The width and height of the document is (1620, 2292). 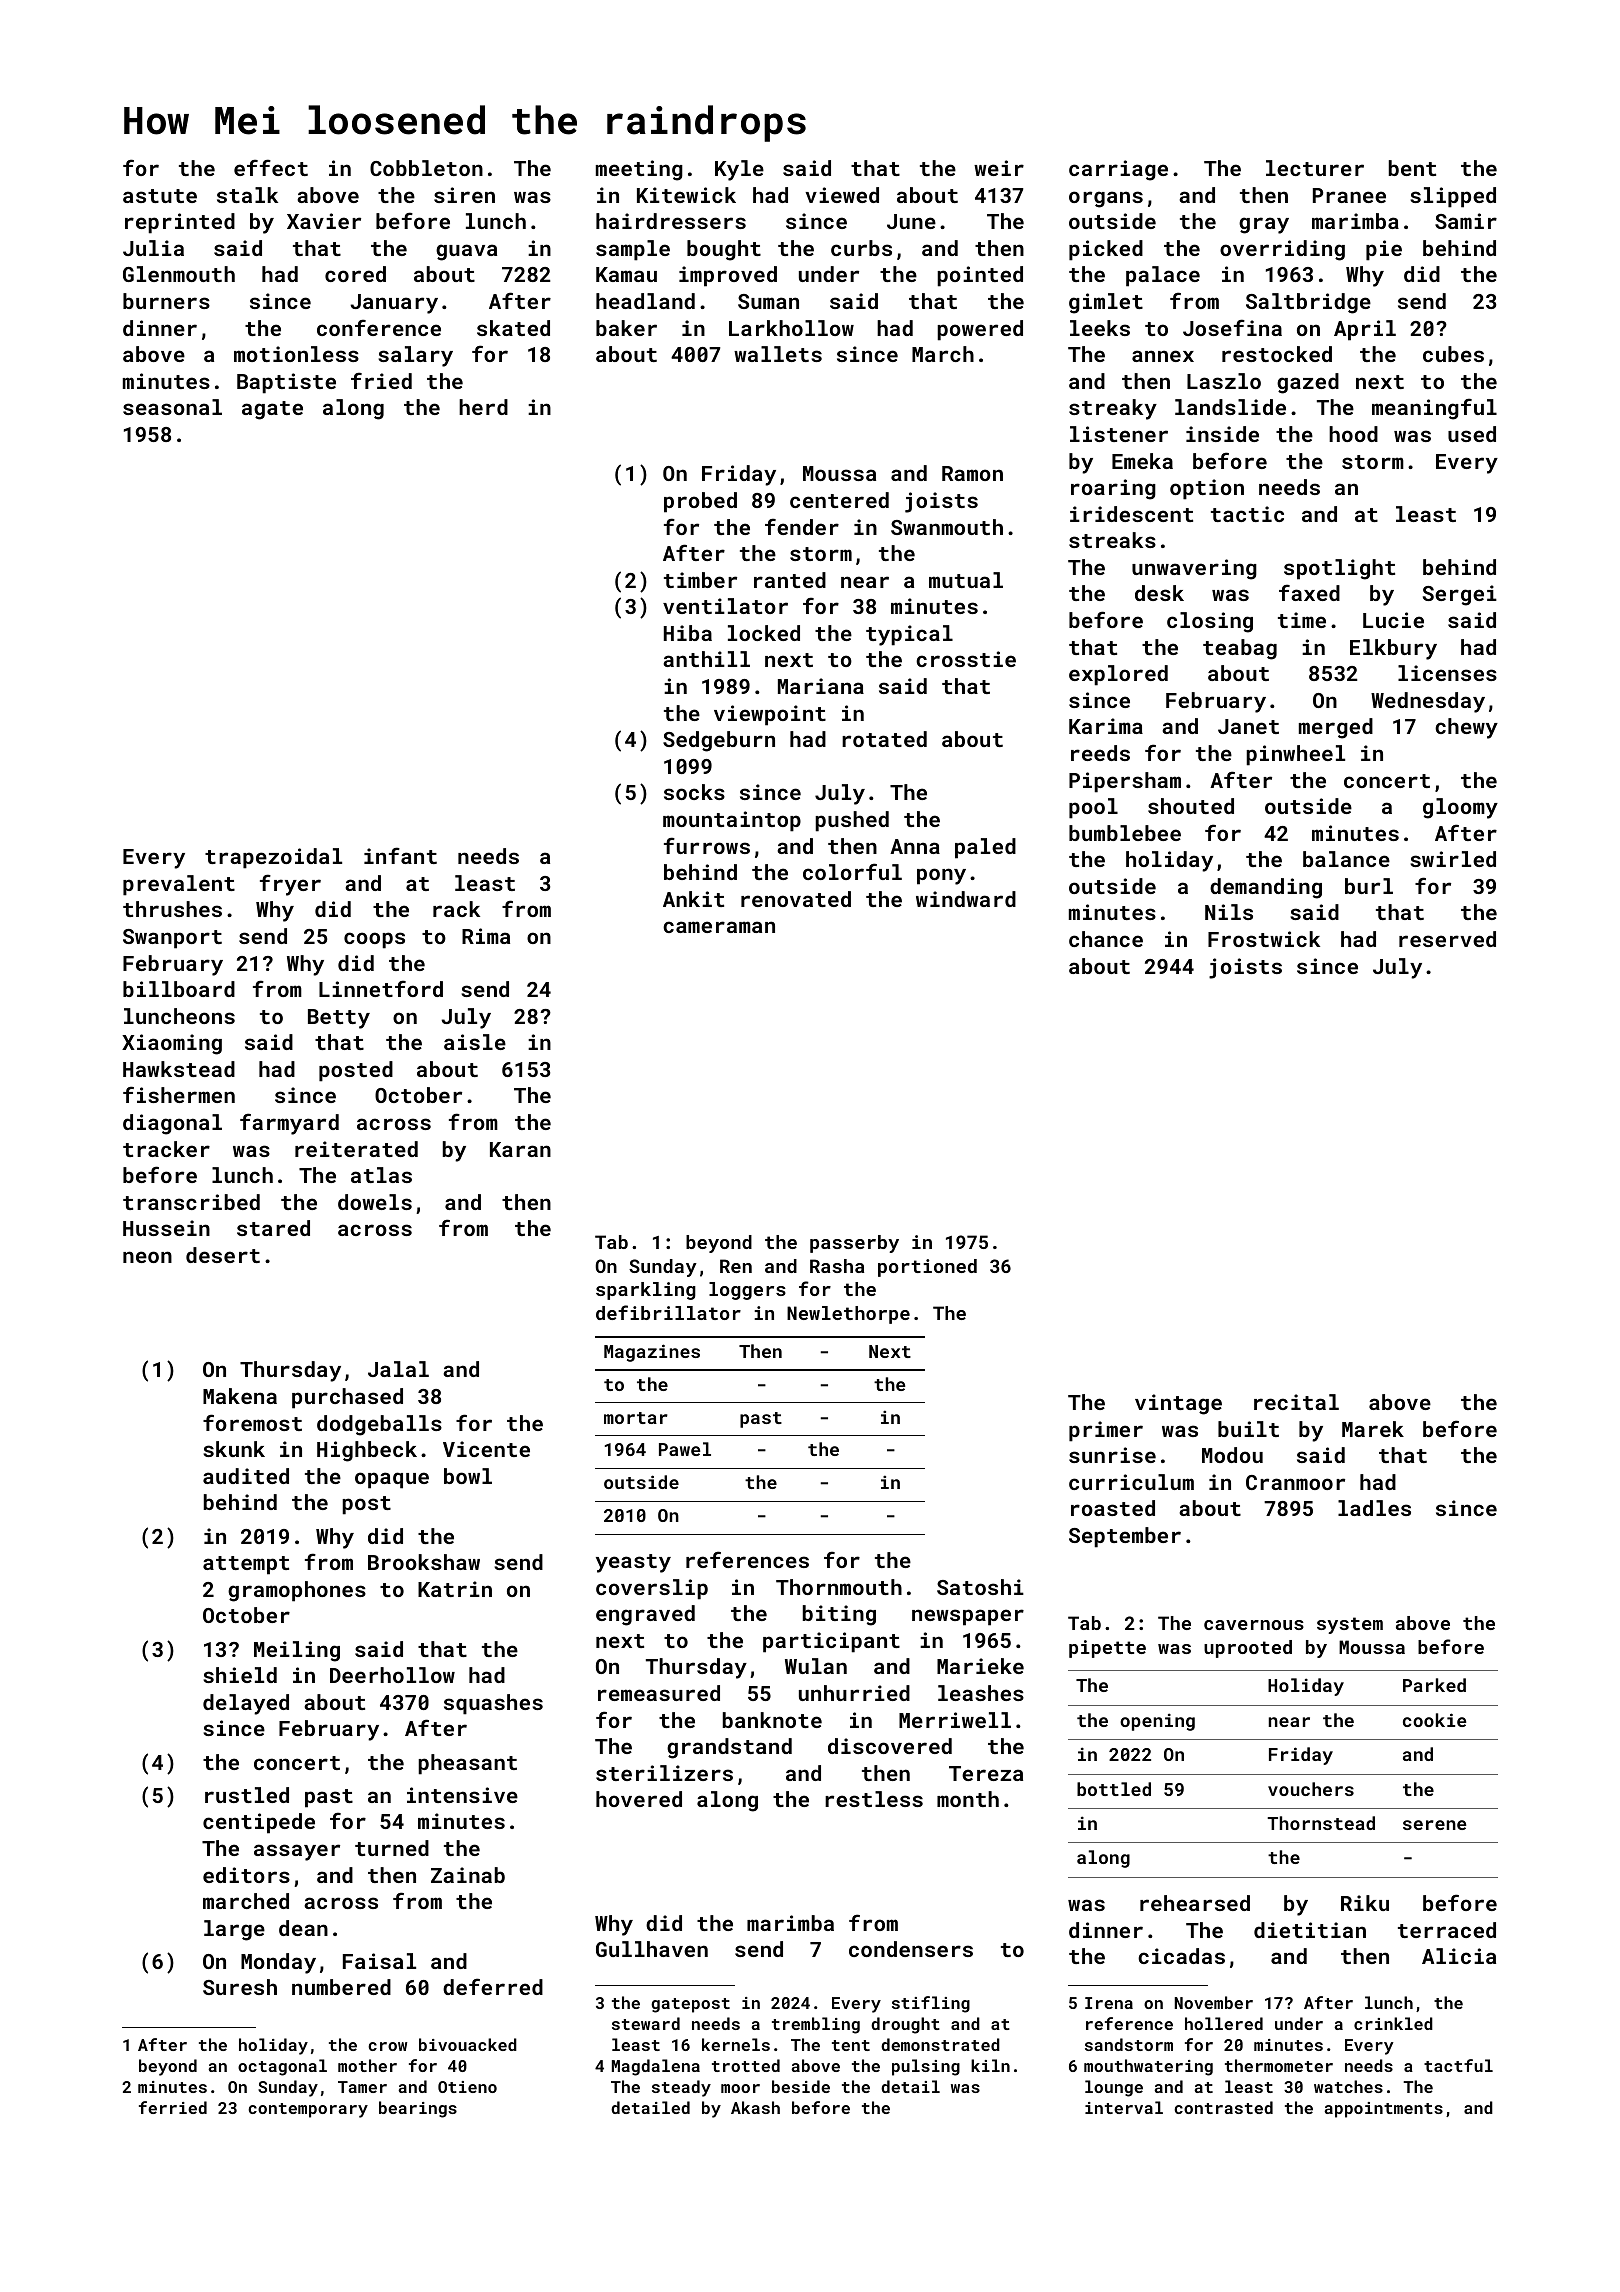 I want to click on reserved, so click(x=1447, y=939).
